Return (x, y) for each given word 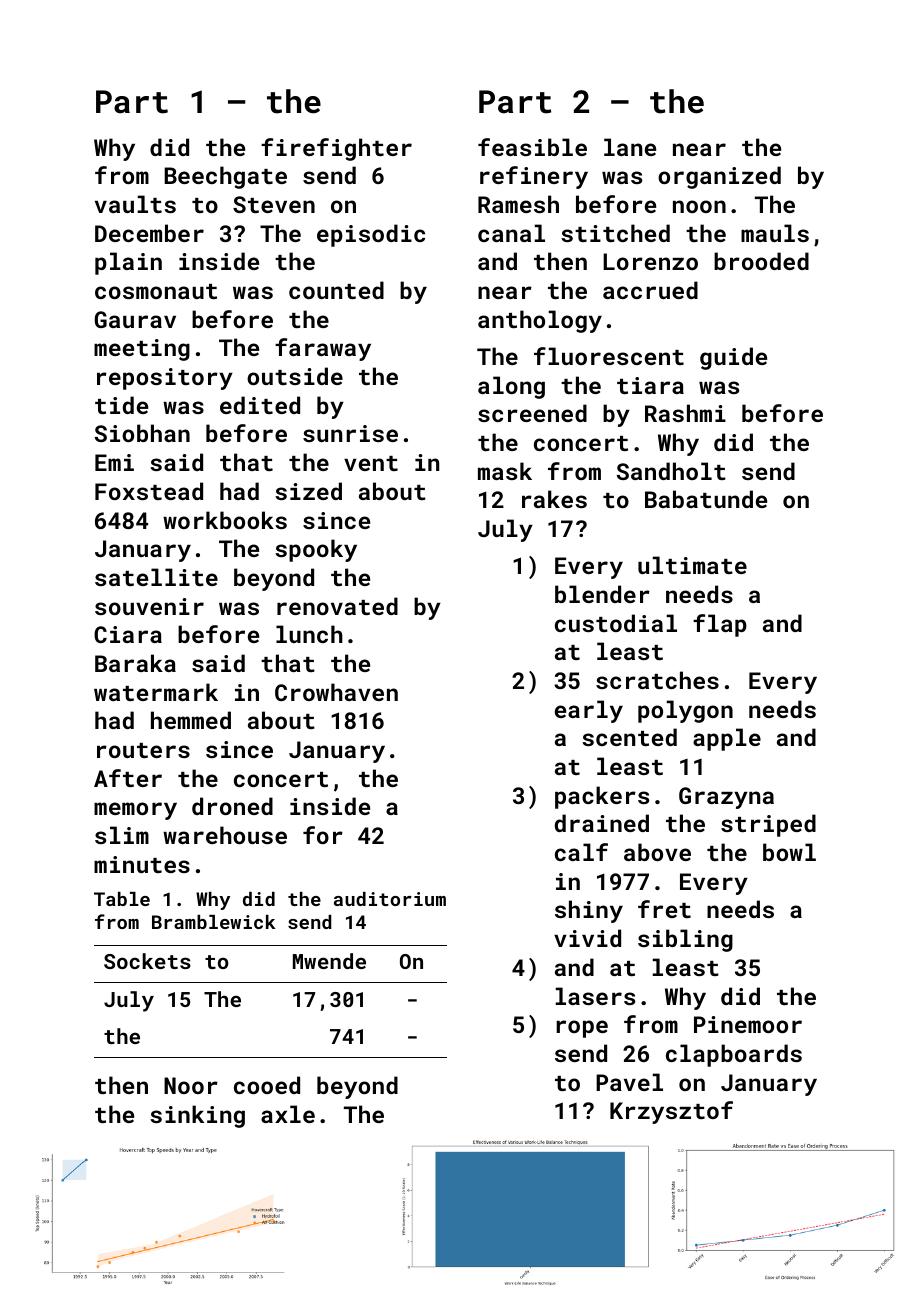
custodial (616, 623)
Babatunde (706, 499)
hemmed (191, 720)
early (589, 711)
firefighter (336, 149)
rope (582, 1029)
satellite (156, 577)
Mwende (329, 961)
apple (727, 739)
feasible (532, 147)
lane (630, 147)
